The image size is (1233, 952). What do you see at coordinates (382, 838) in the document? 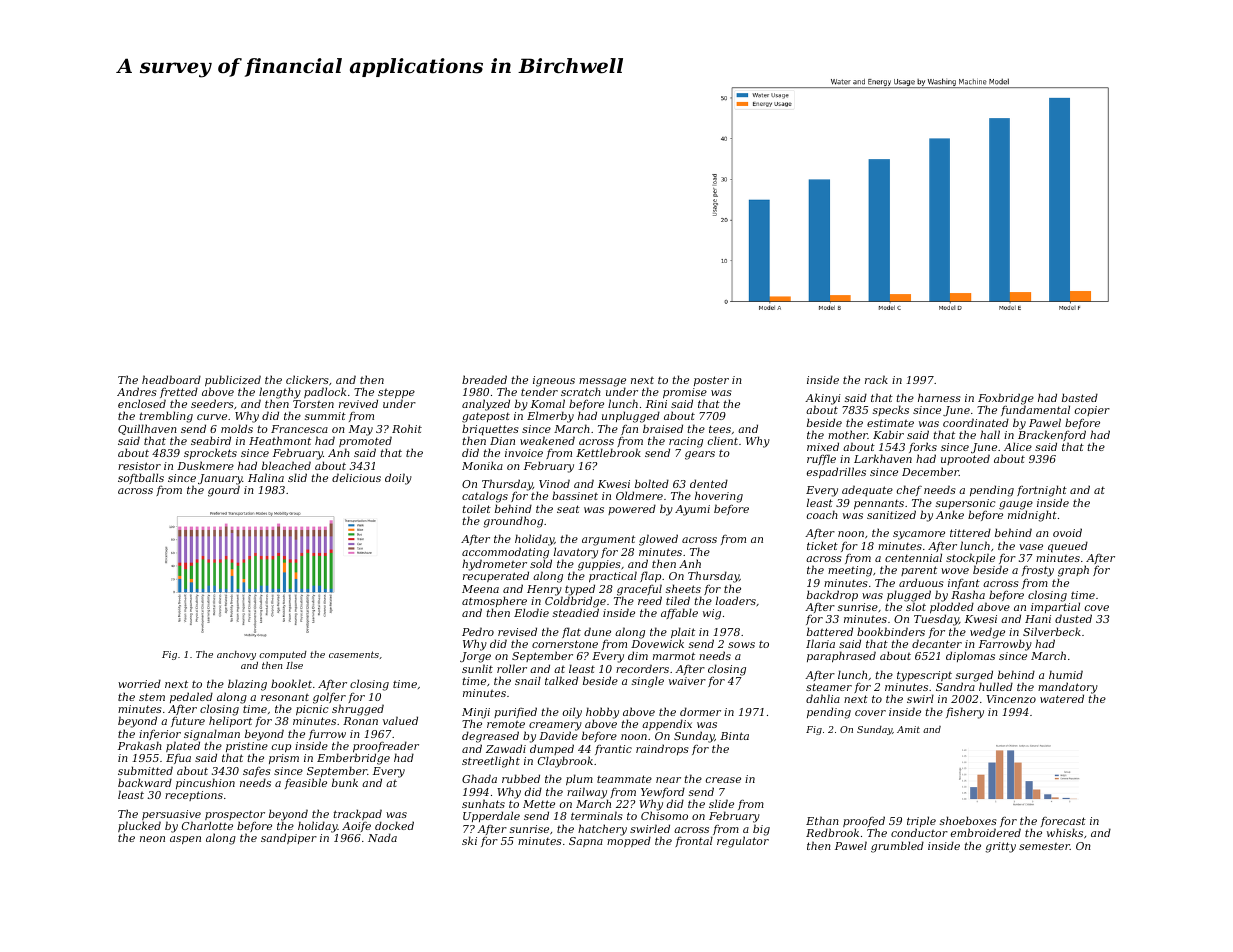
I see `Nada` at bounding box center [382, 838].
